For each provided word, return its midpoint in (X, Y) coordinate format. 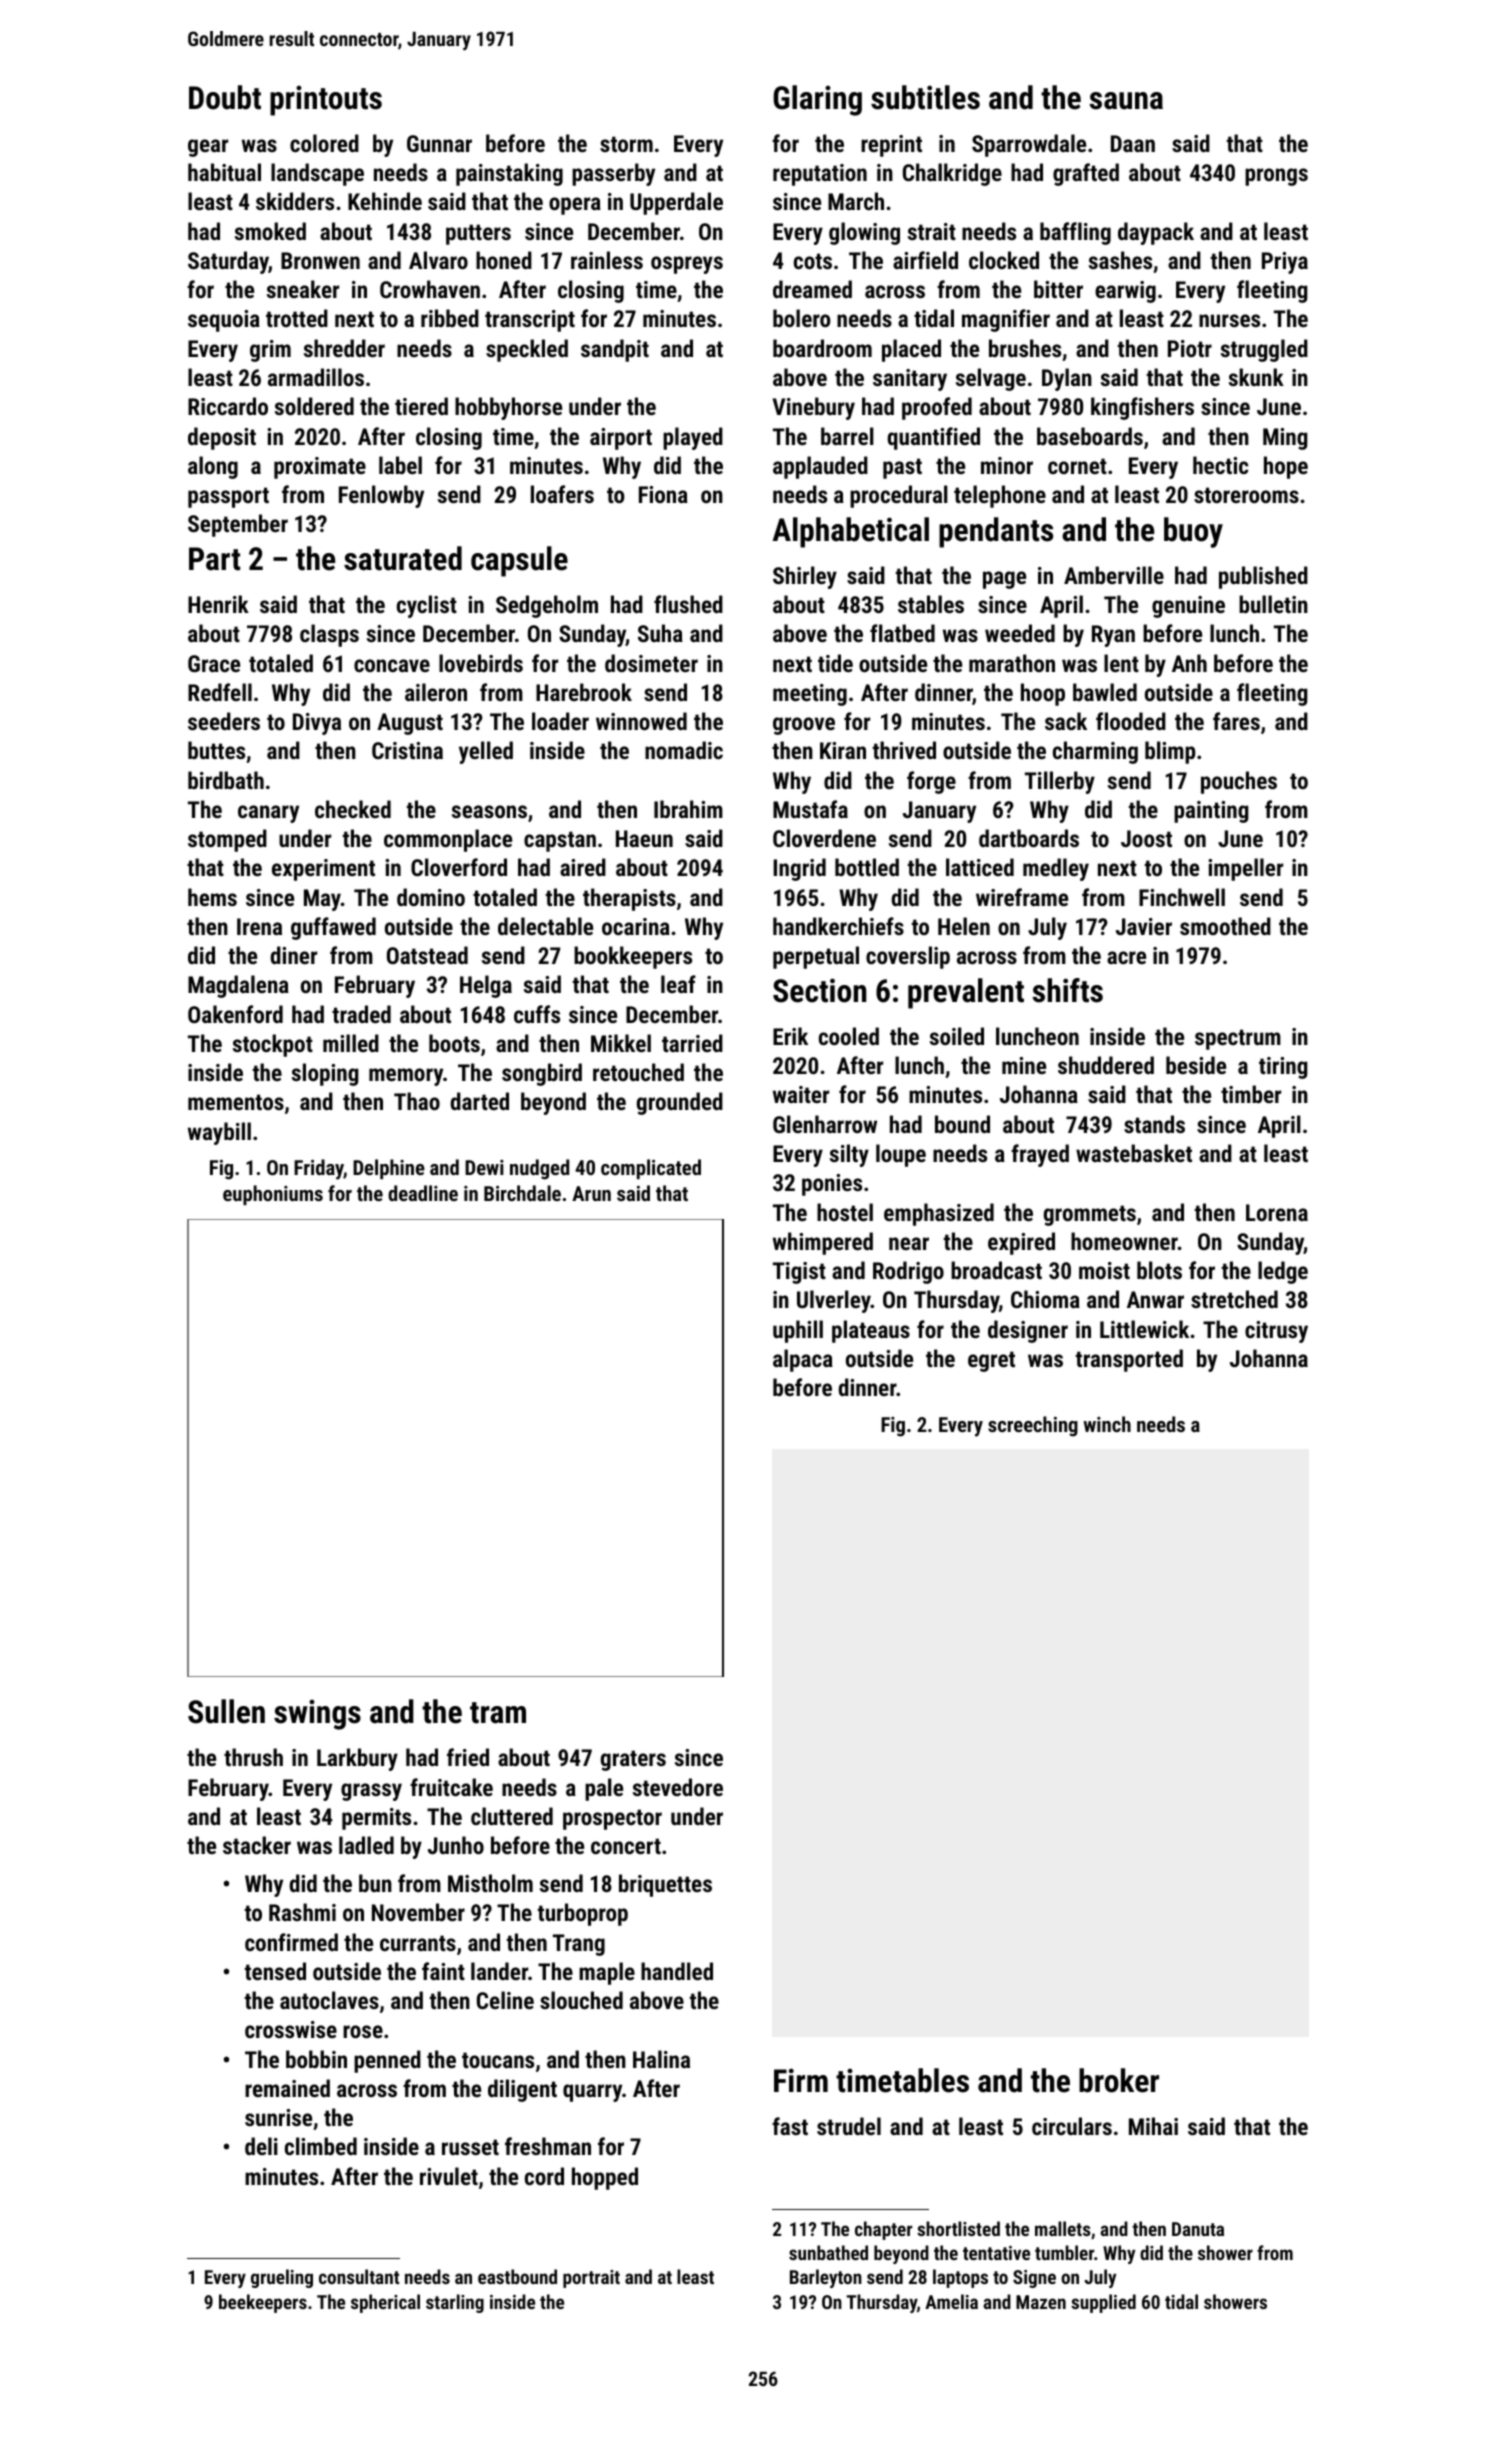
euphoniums (273, 1195)
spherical (385, 2303)
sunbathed (828, 2252)
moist (1104, 1270)
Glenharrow (825, 1124)
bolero (801, 318)
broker (1119, 2080)
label (400, 465)
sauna (1126, 101)
